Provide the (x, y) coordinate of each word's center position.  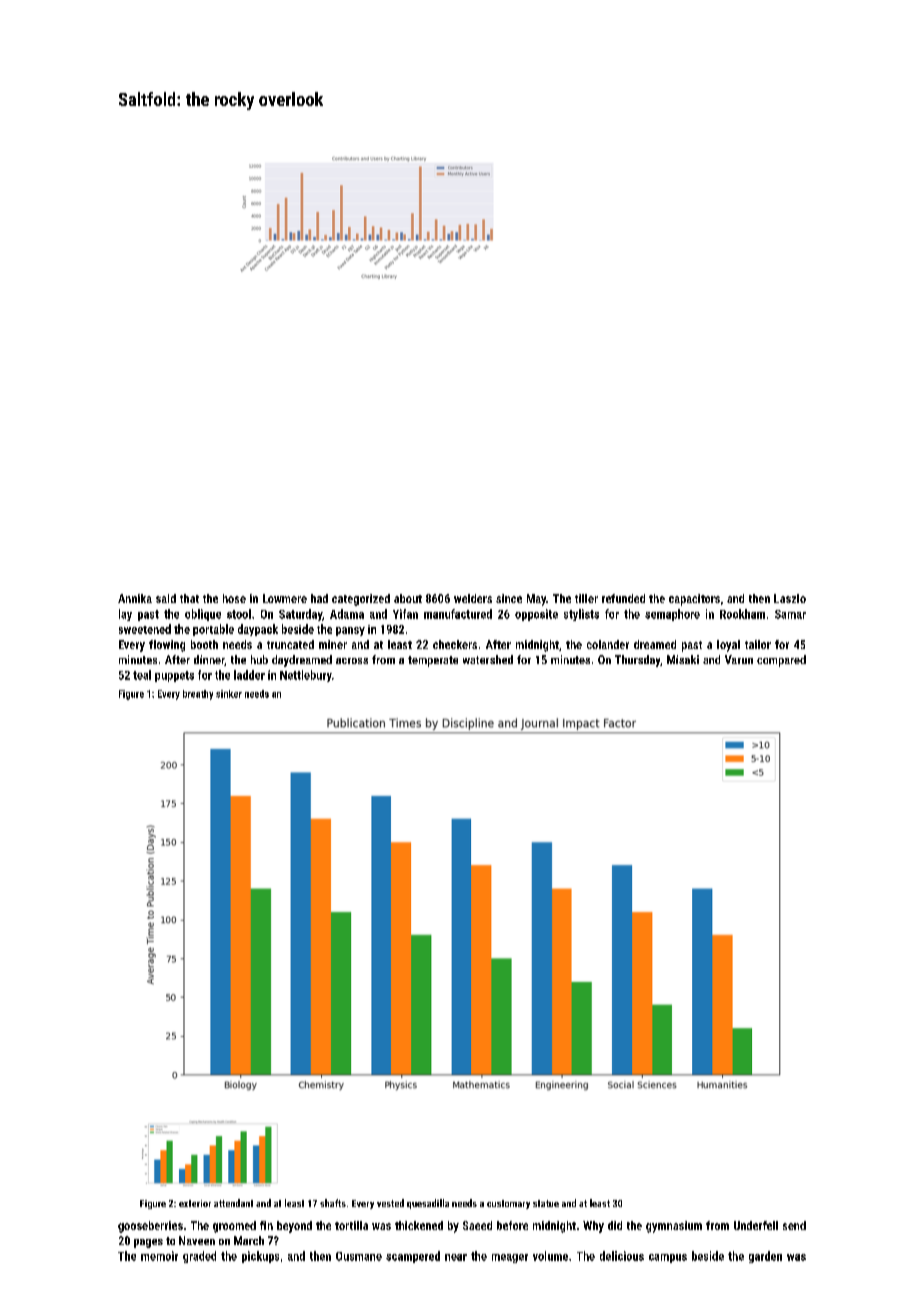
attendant (233, 1203)
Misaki (683, 659)
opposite (536, 615)
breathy (198, 695)
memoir (159, 1256)
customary (508, 1204)
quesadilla (428, 1204)
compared (781, 661)
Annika (135, 598)
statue (546, 1203)
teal (142, 675)
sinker (229, 694)
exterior (195, 1203)
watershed (488, 659)
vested (390, 1203)
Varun (739, 659)
